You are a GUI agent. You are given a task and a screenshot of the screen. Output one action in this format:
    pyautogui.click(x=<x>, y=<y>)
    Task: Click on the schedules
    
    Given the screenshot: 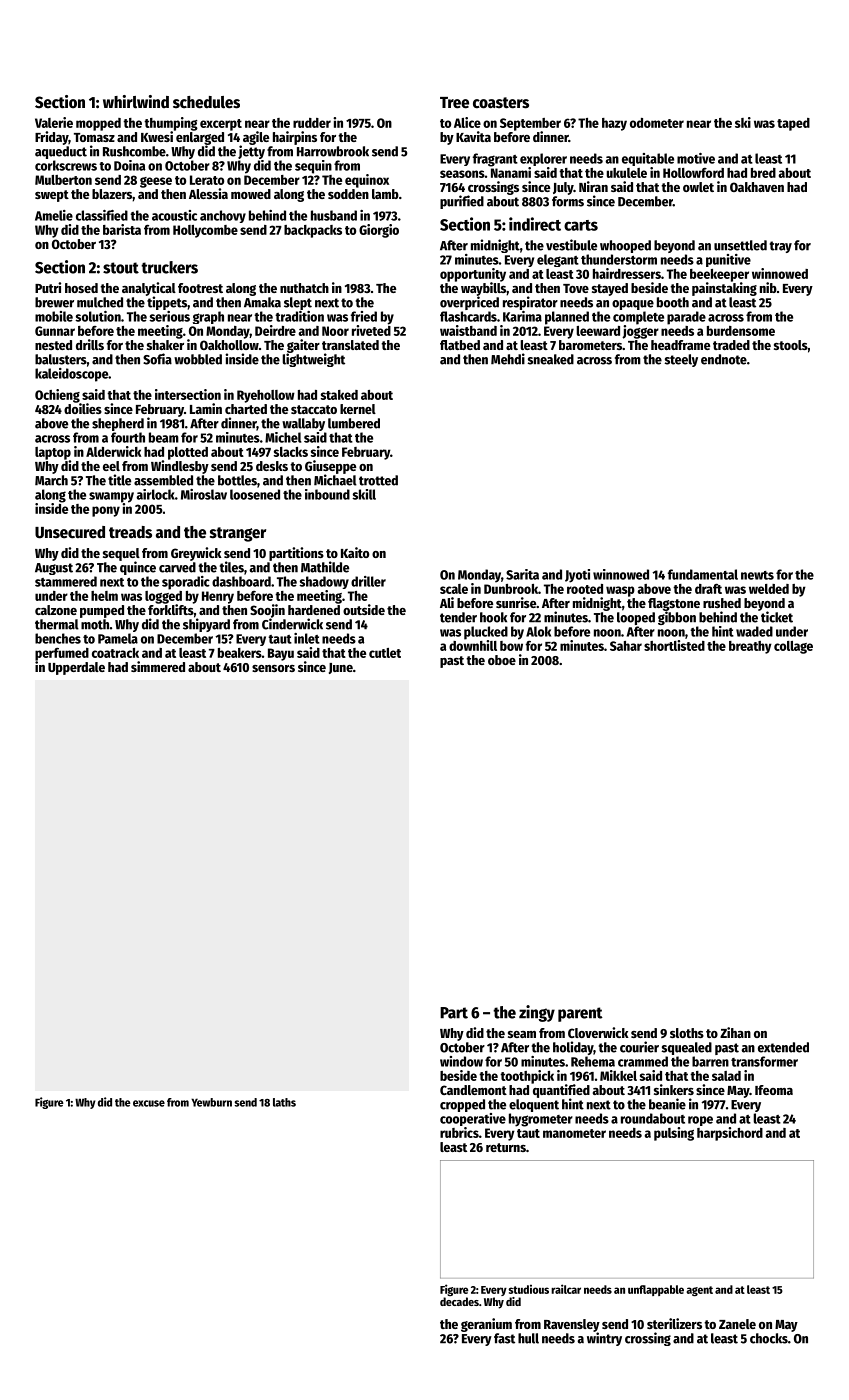 What is the action you would take?
    pyautogui.click(x=206, y=102)
